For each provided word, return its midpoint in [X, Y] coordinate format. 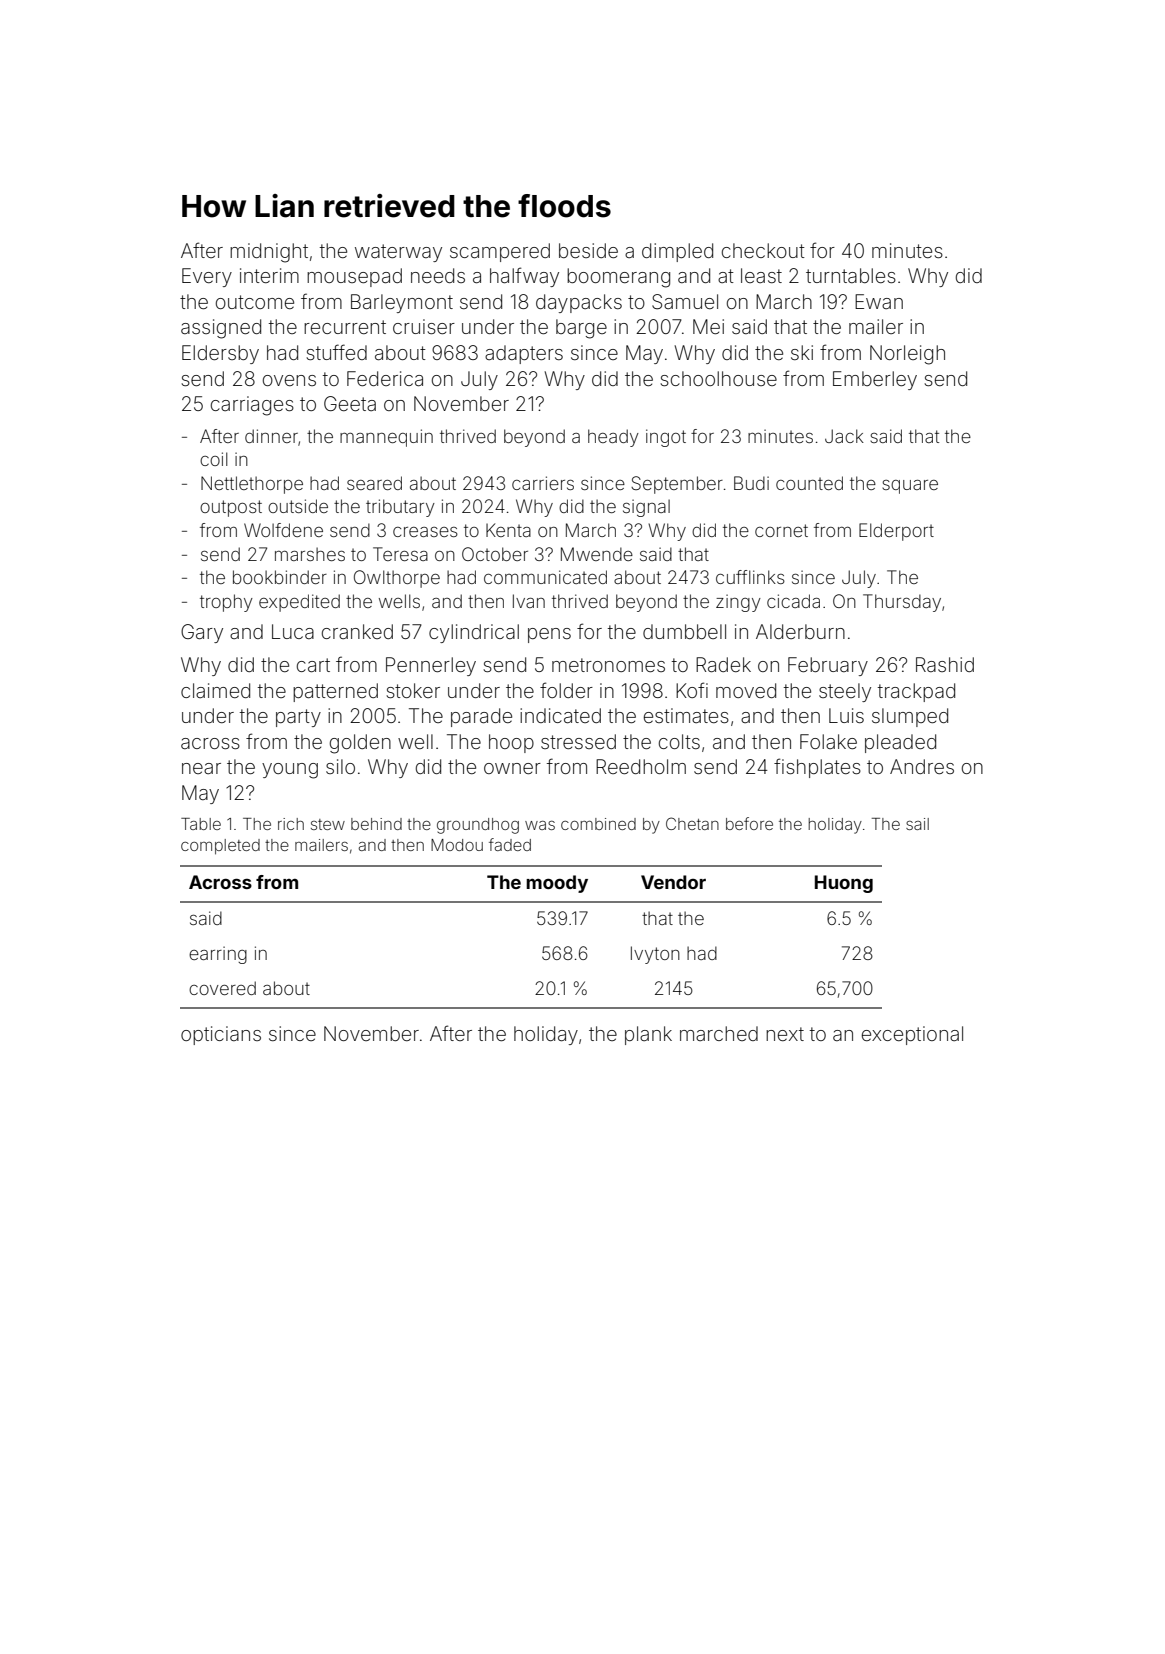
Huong [844, 884]
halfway [524, 277]
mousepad [354, 277]
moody [557, 884]
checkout [763, 250]
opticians [221, 1035]
